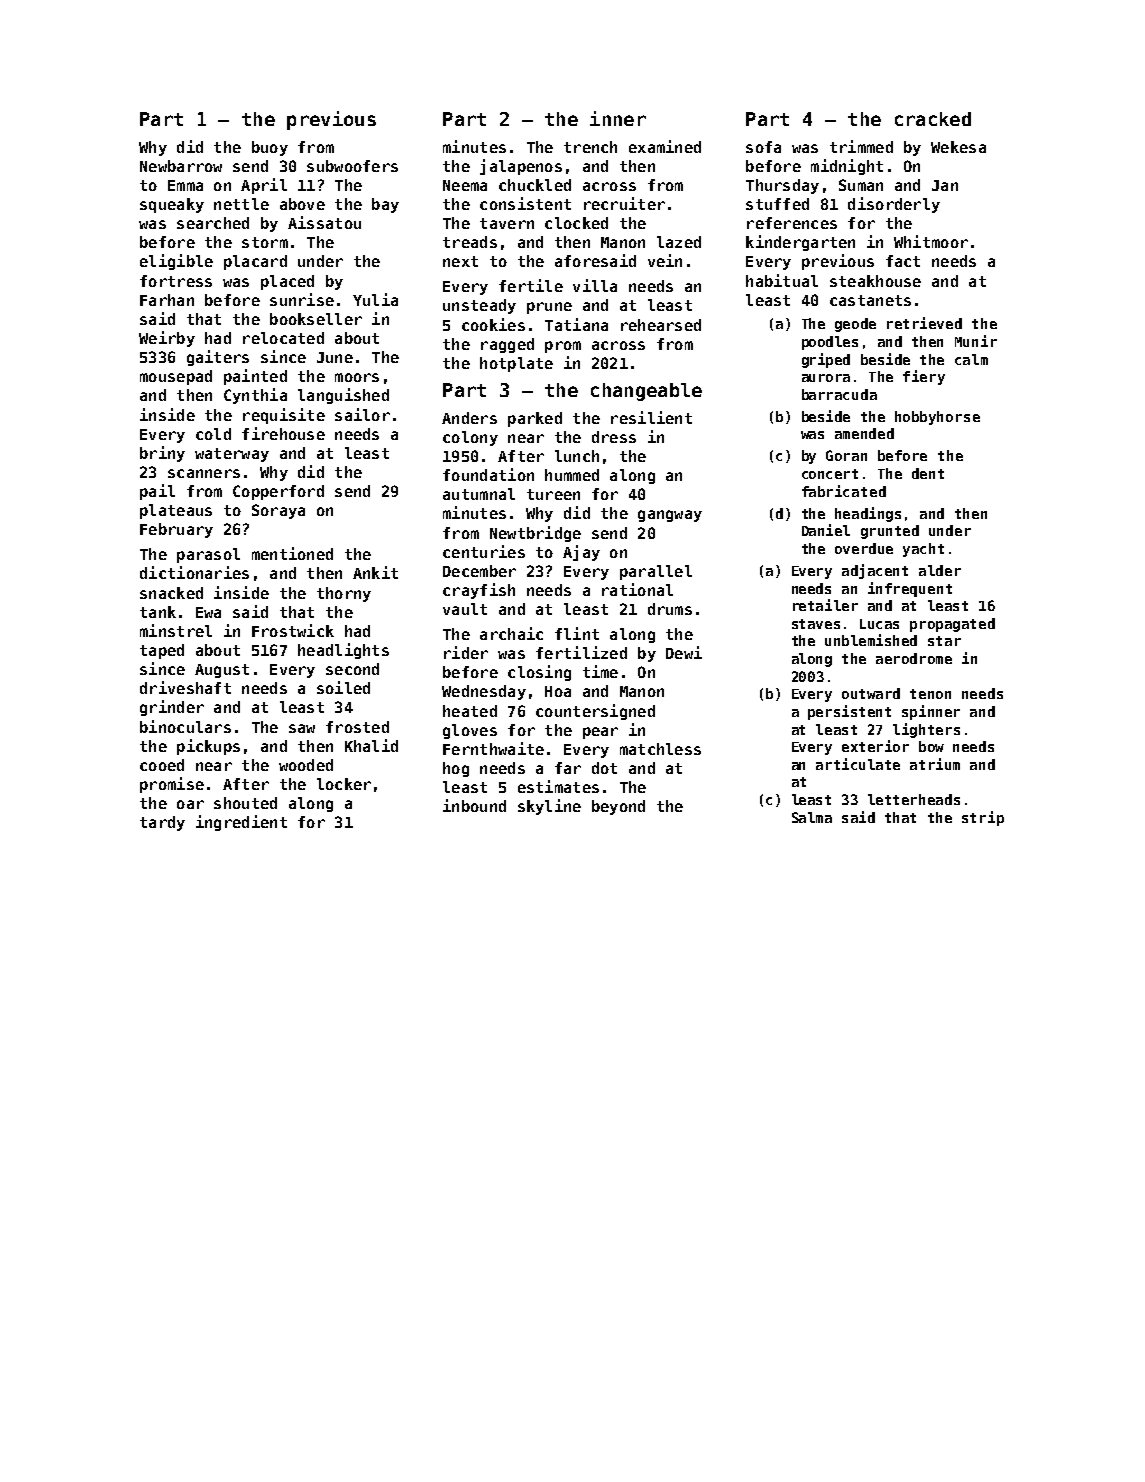 The width and height of the screenshot is (1145, 1482). Describe the element at coordinates (302, 204) in the screenshot. I see `above` at that location.
